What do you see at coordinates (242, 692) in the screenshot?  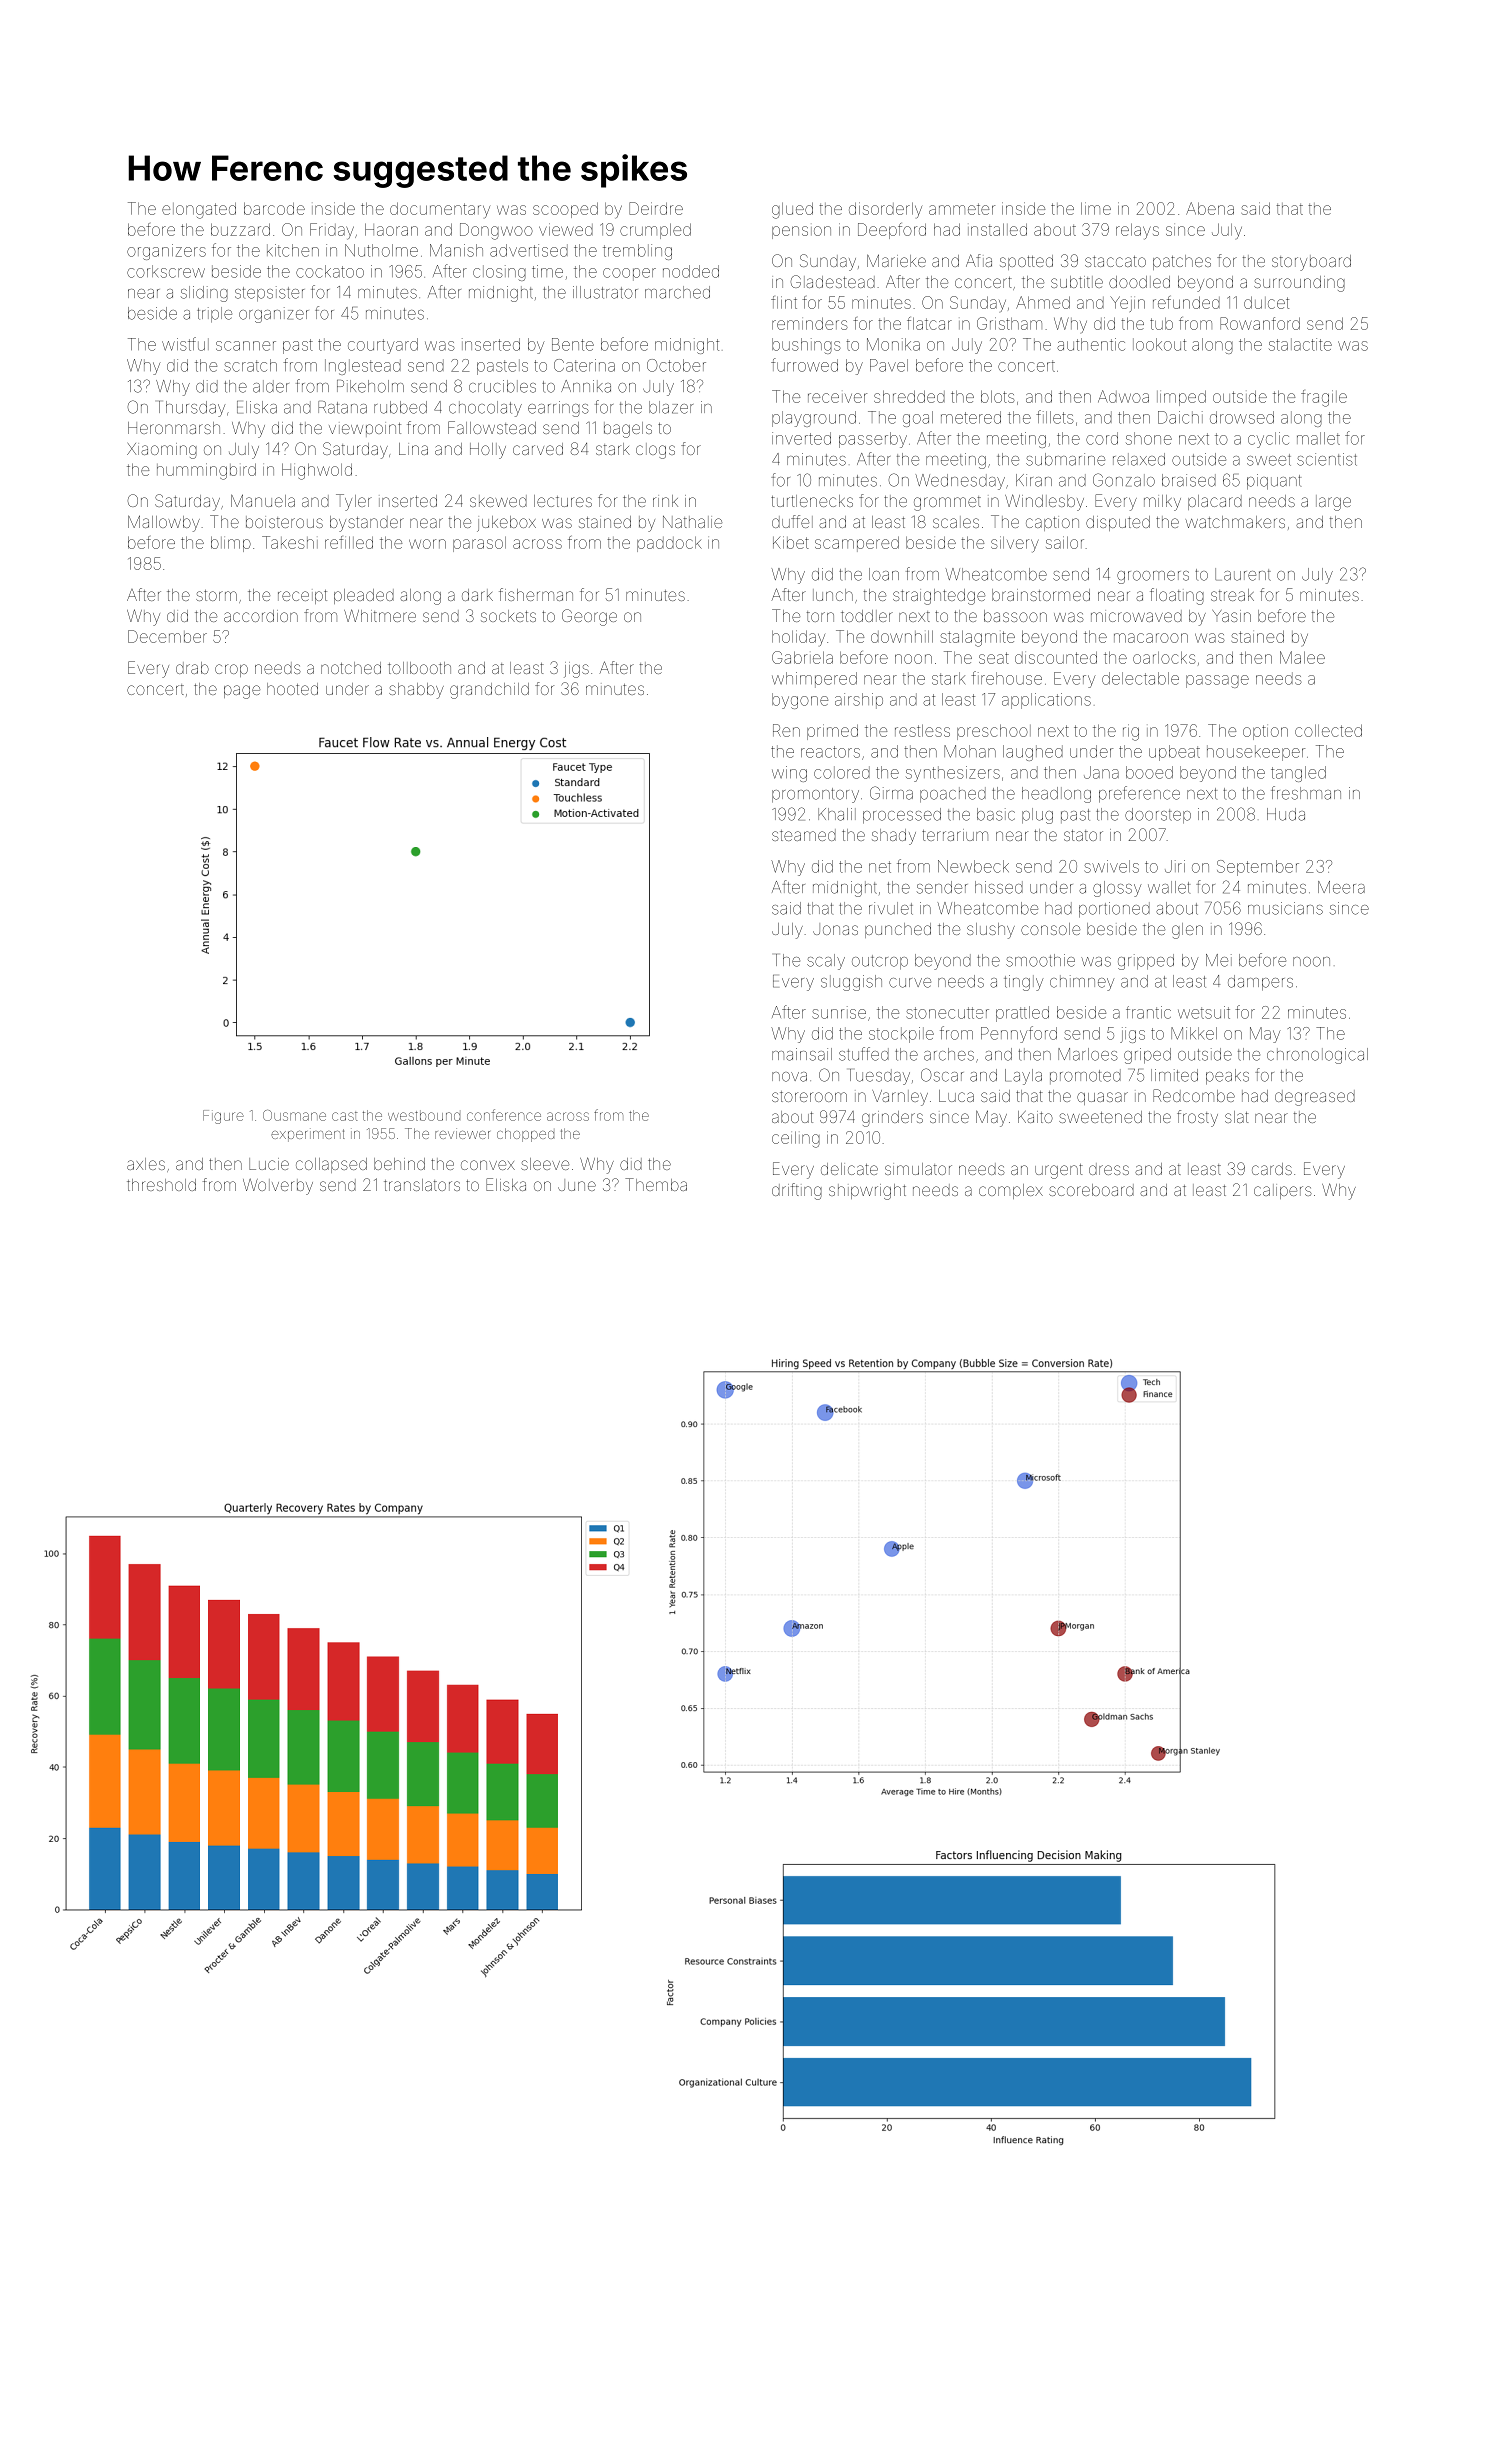 I see `page` at bounding box center [242, 692].
